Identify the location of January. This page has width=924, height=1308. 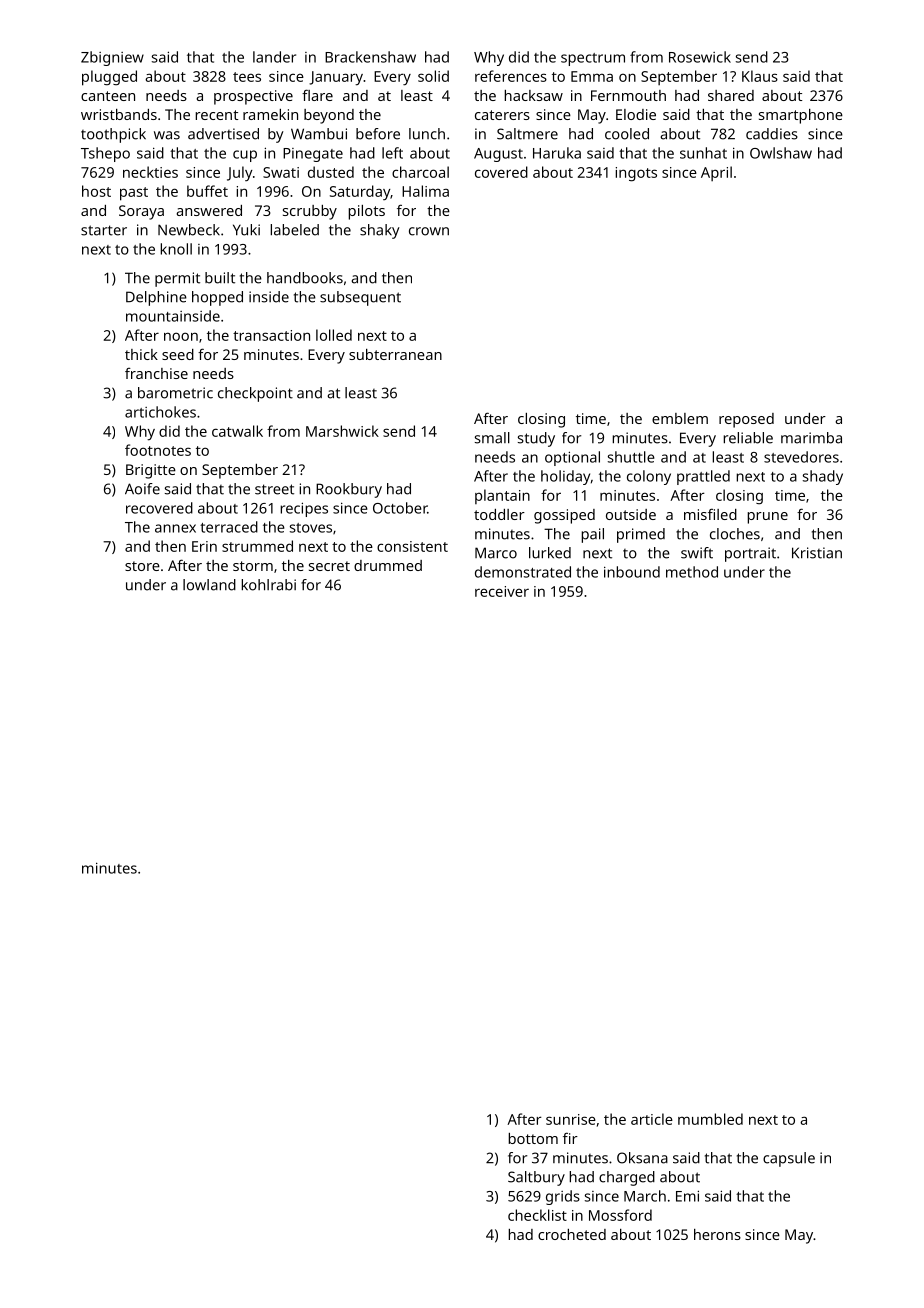
(336, 78).
